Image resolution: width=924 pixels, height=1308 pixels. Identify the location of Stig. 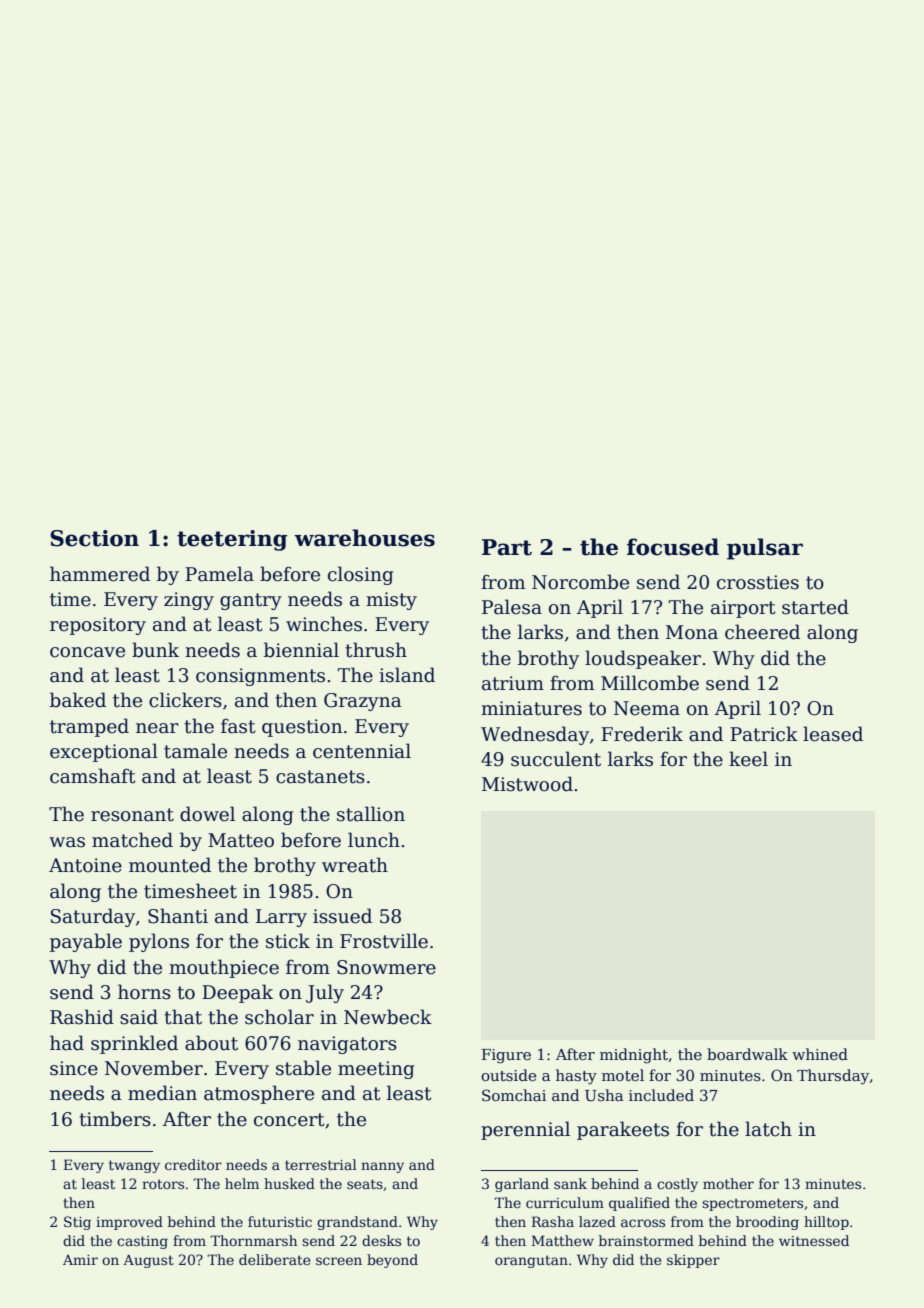
(77, 1223).
